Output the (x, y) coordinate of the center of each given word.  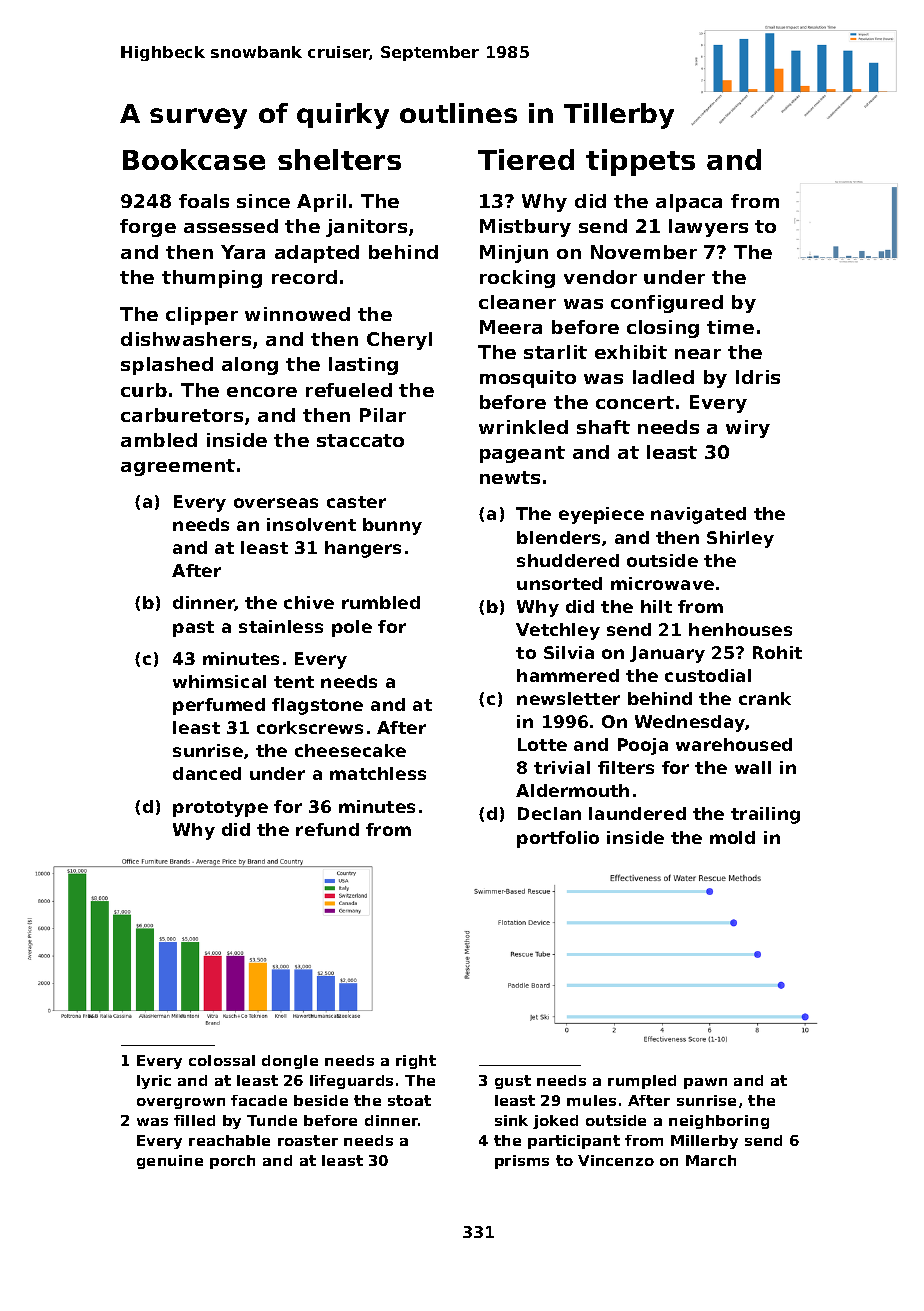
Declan (549, 813)
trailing (765, 815)
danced (207, 773)
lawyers (708, 228)
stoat (409, 1100)
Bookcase (194, 159)
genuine (170, 1162)
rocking (517, 279)
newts (510, 477)
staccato (360, 440)
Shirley (740, 539)
